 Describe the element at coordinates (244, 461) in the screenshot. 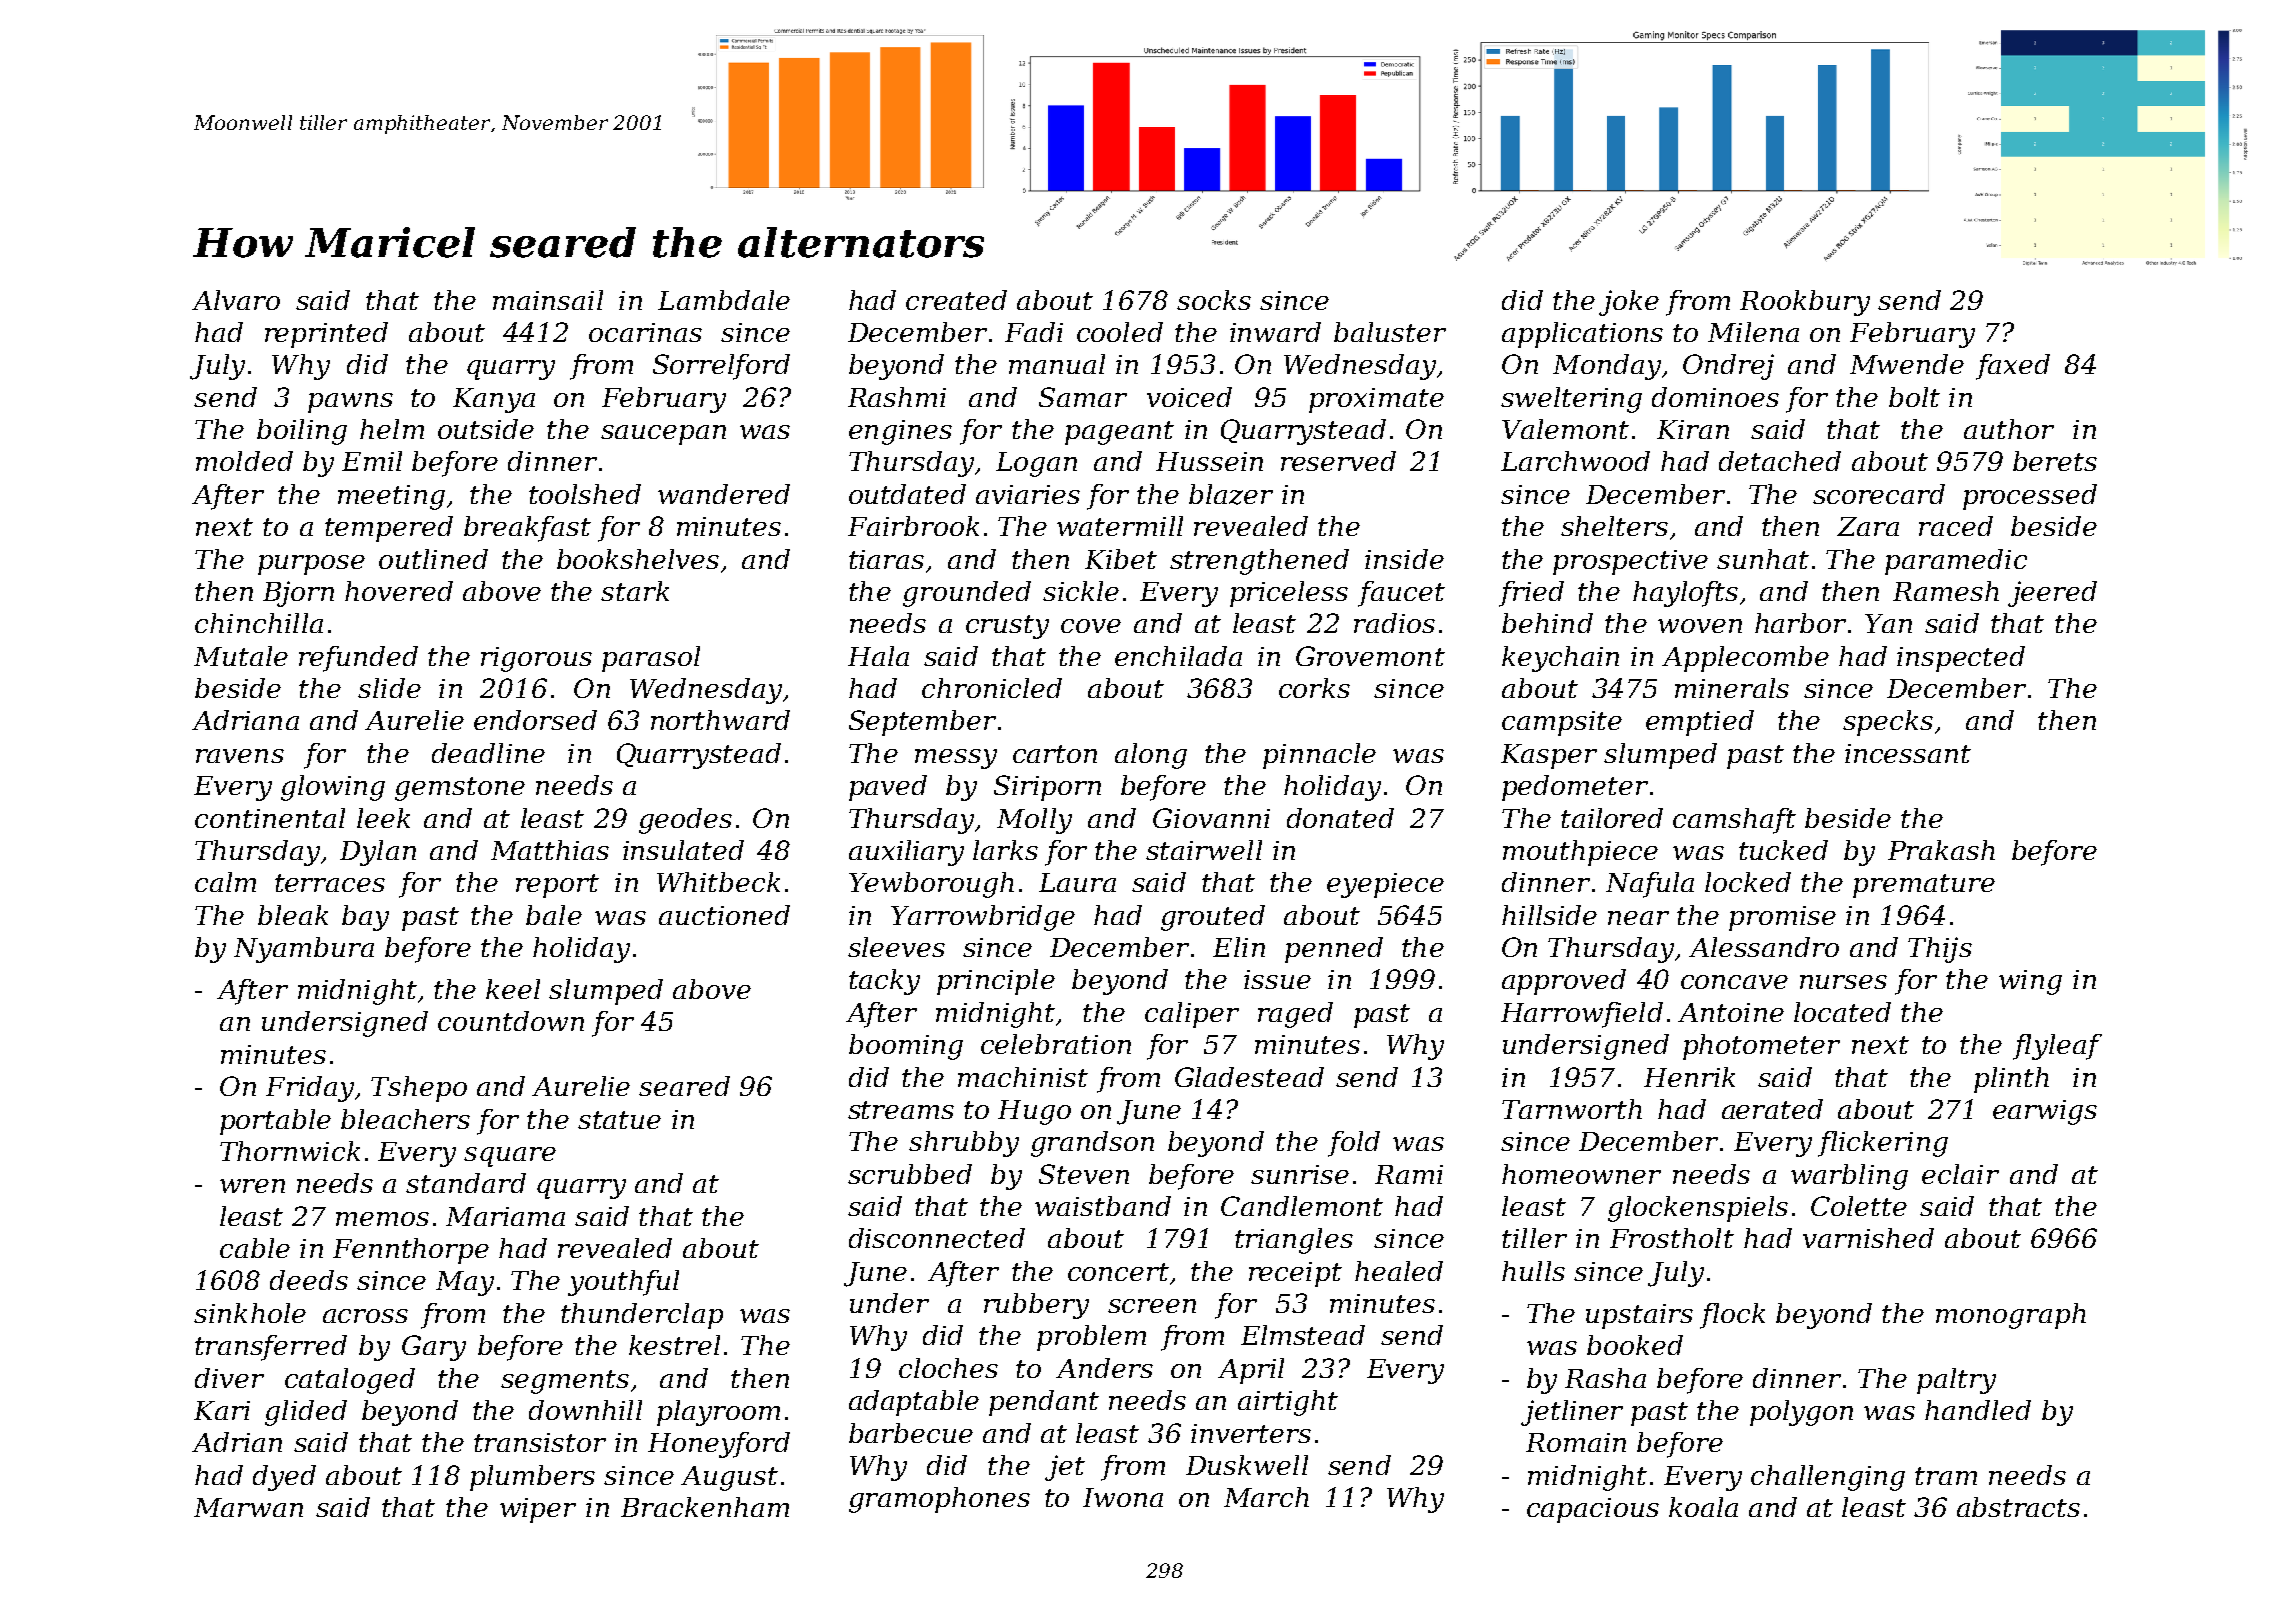

I see `molded` at that location.
